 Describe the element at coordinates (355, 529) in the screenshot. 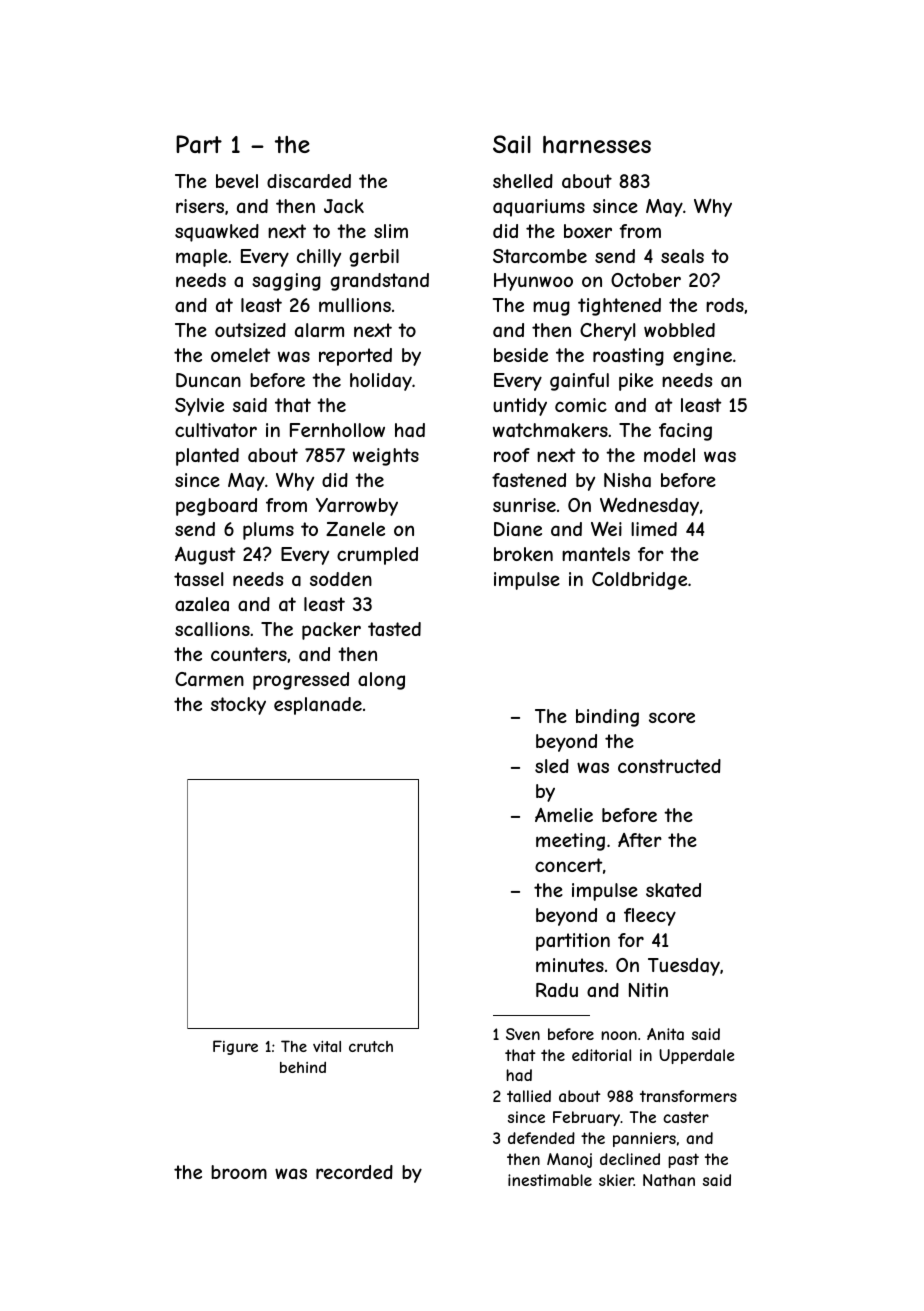

I see `Zanele` at that location.
